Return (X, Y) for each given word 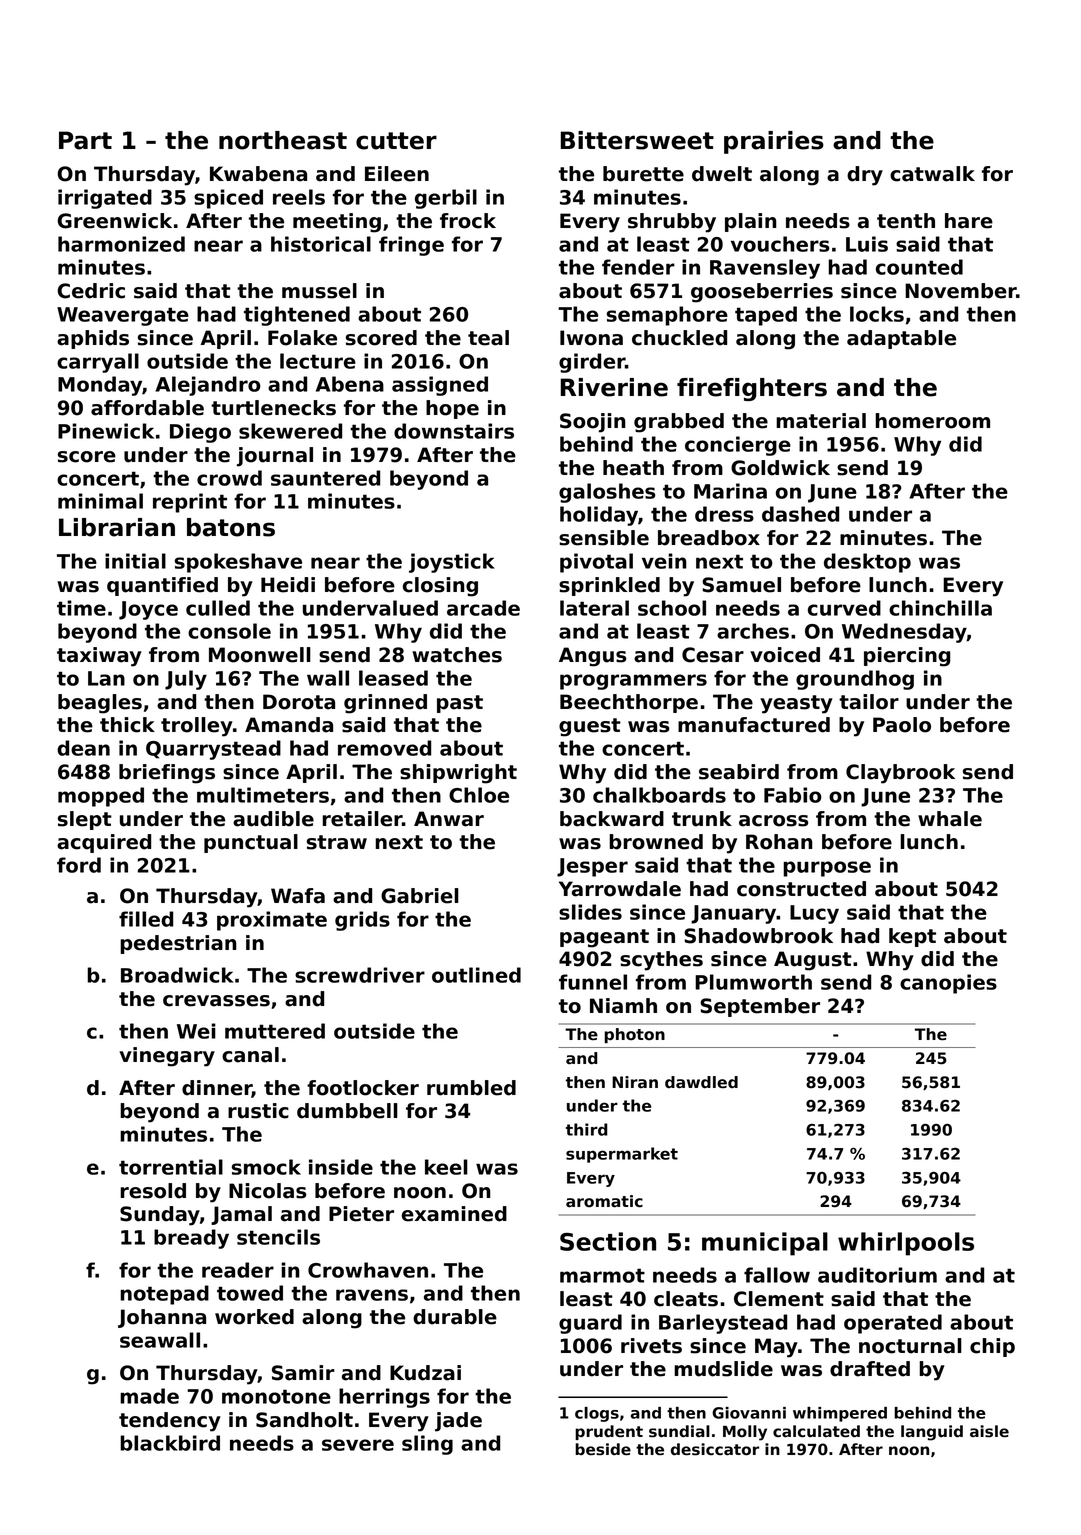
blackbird (170, 1443)
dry (865, 176)
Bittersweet (637, 140)
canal (250, 1055)
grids (362, 921)
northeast (283, 140)
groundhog (855, 680)
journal (275, 457)
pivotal (596, 563)
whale (950, 819)
